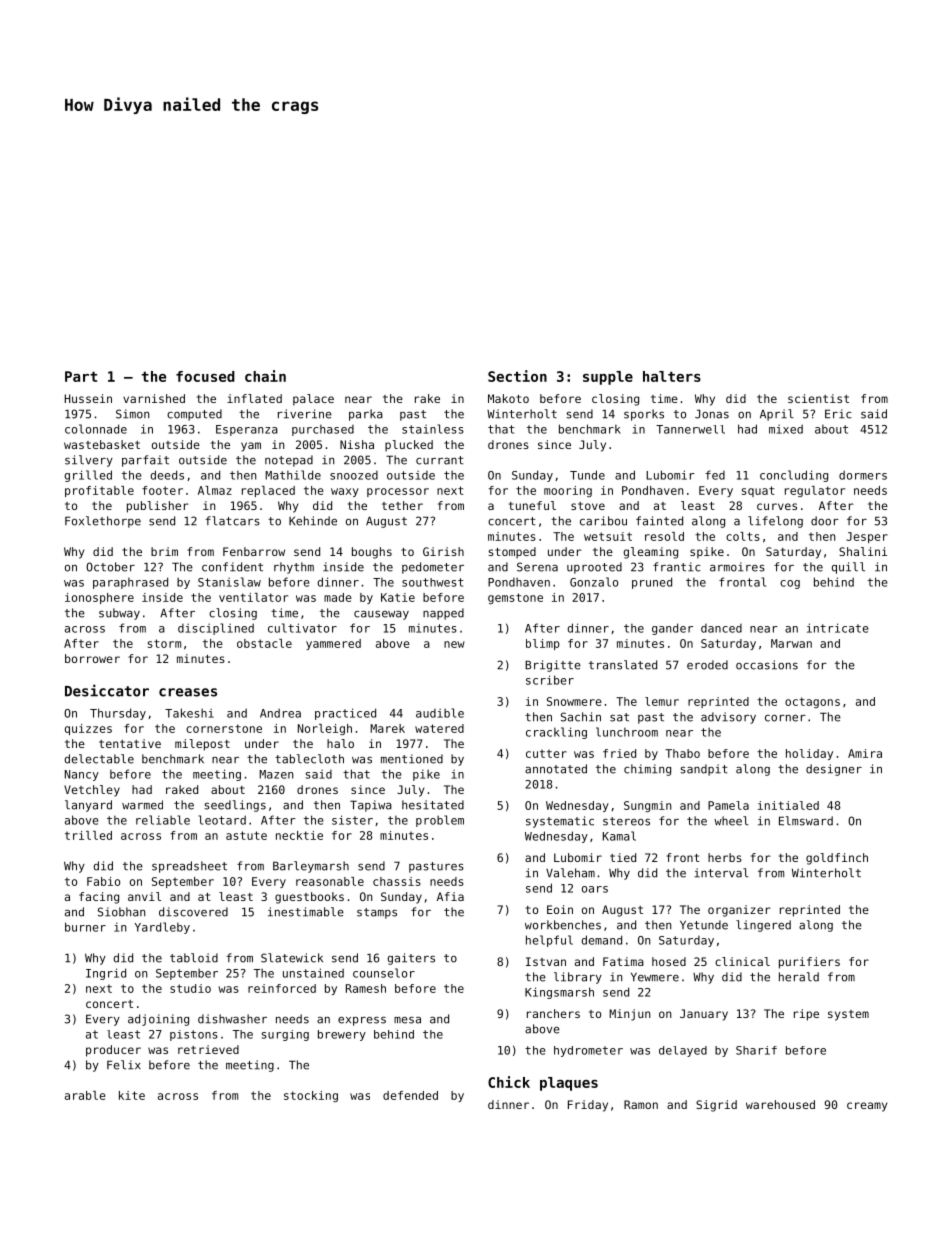 The height and width of the screenshot is (1233, 952). I want to click on Fenbarrow, so click(254, 551).
